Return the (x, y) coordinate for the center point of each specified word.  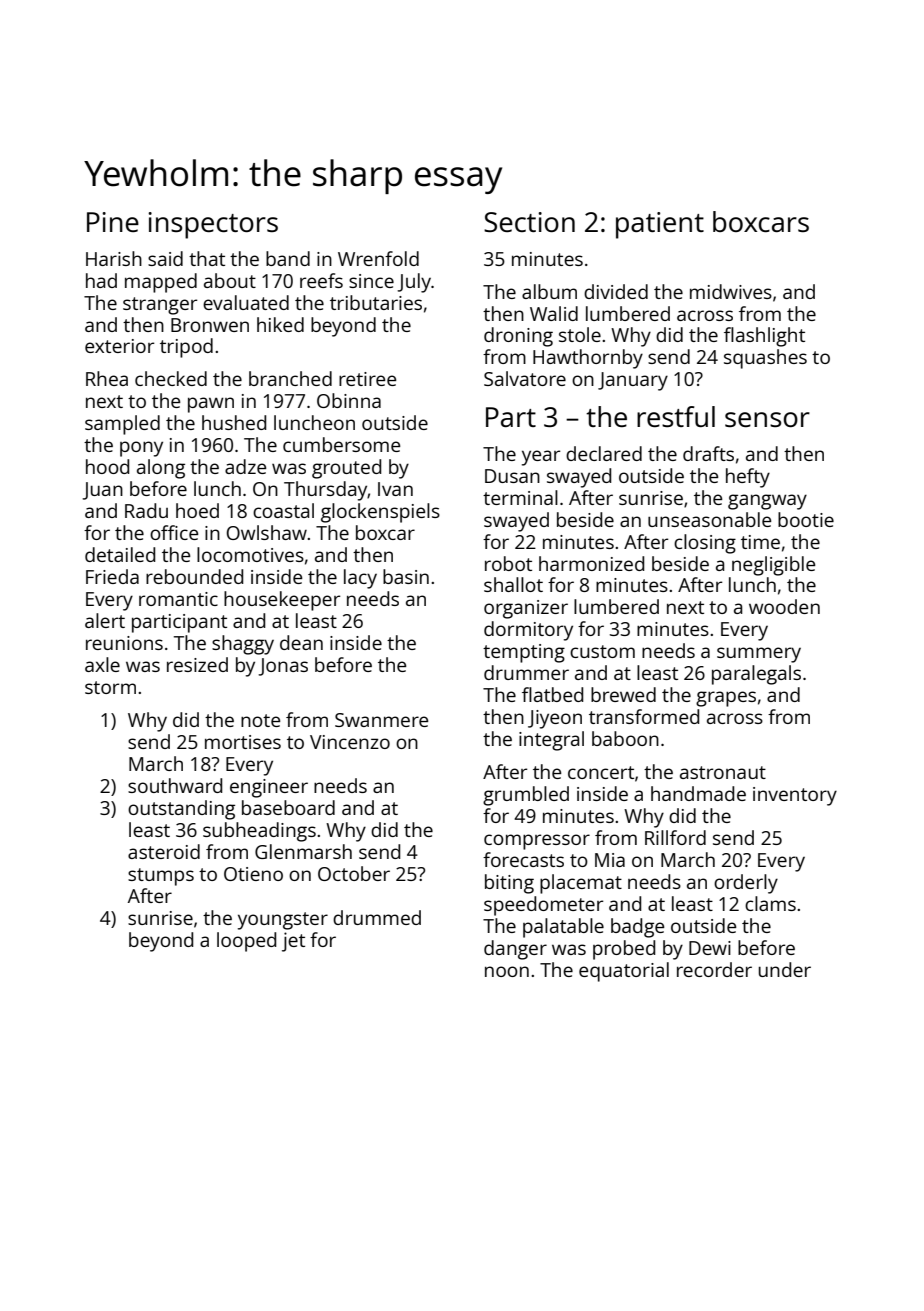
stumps (161, 877)
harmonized (591, 563)
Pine (113, 222)
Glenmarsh (303, 851)
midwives (731, 291)
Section (529, 222)
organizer (526, 609)
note (260, 720)
